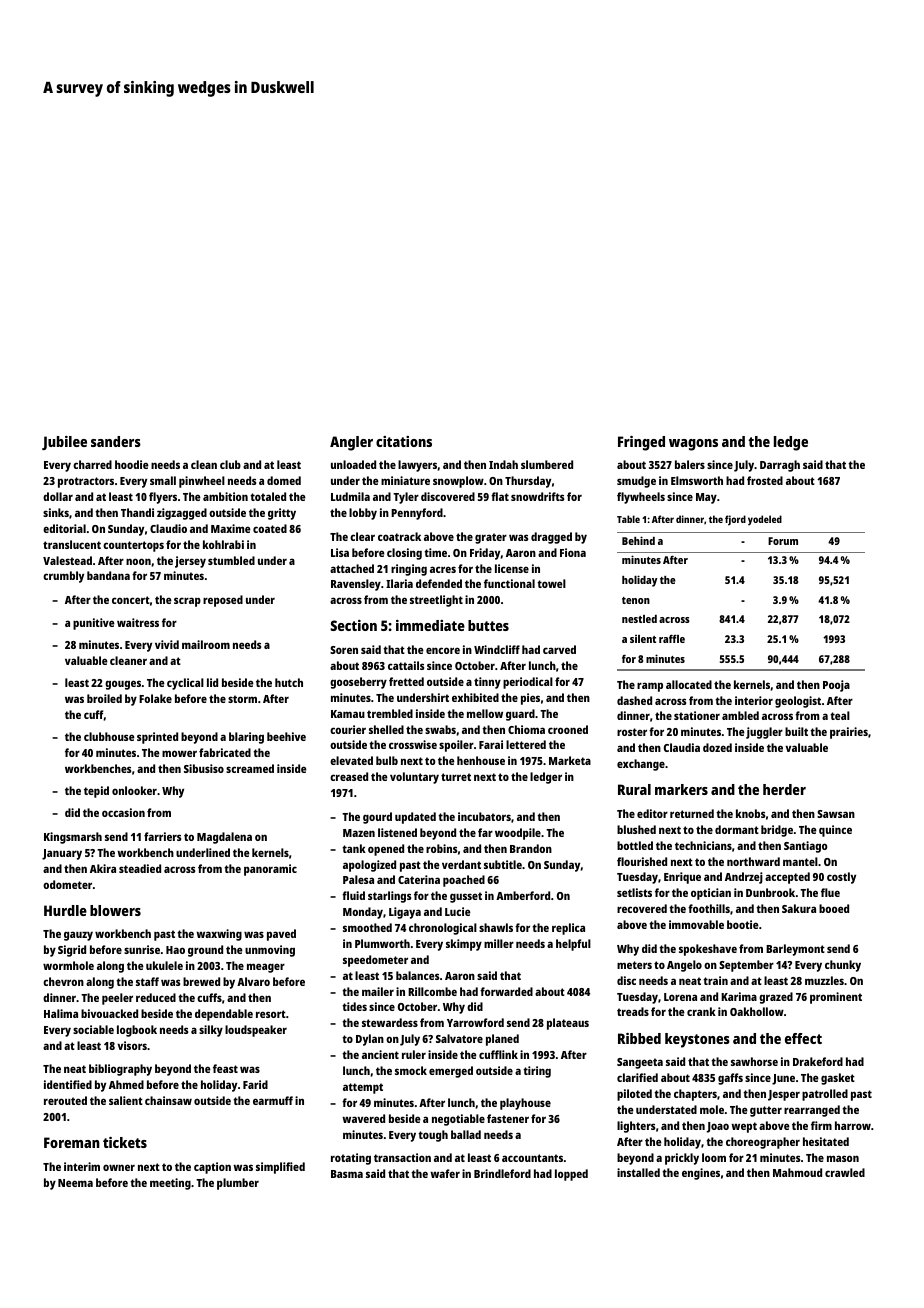 Image resolution: width=924 pixels, height=1308 pixels. I want to click on wagons, so click(693, 445).
